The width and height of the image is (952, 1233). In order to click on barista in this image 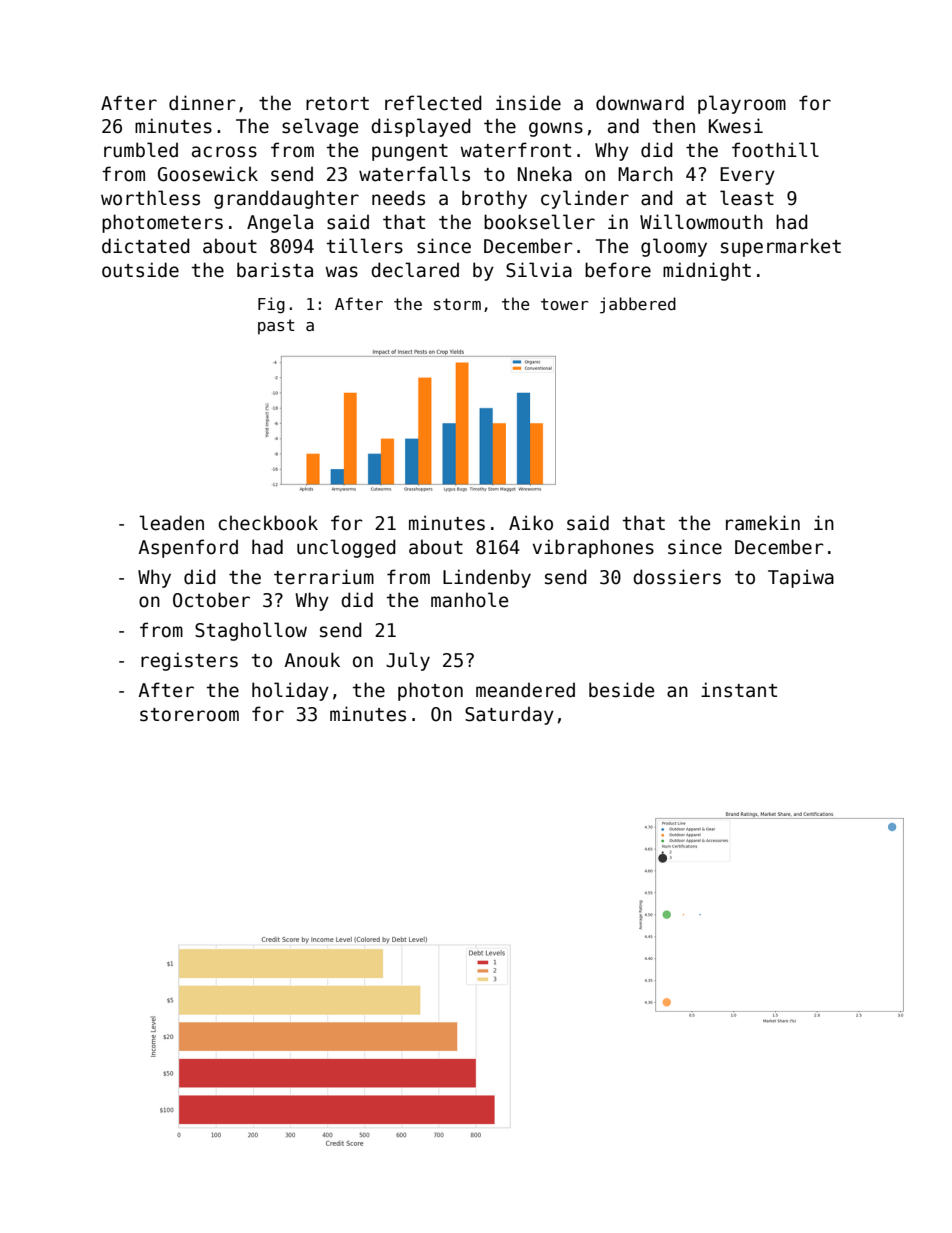, I will do `click(275, 270)`.
